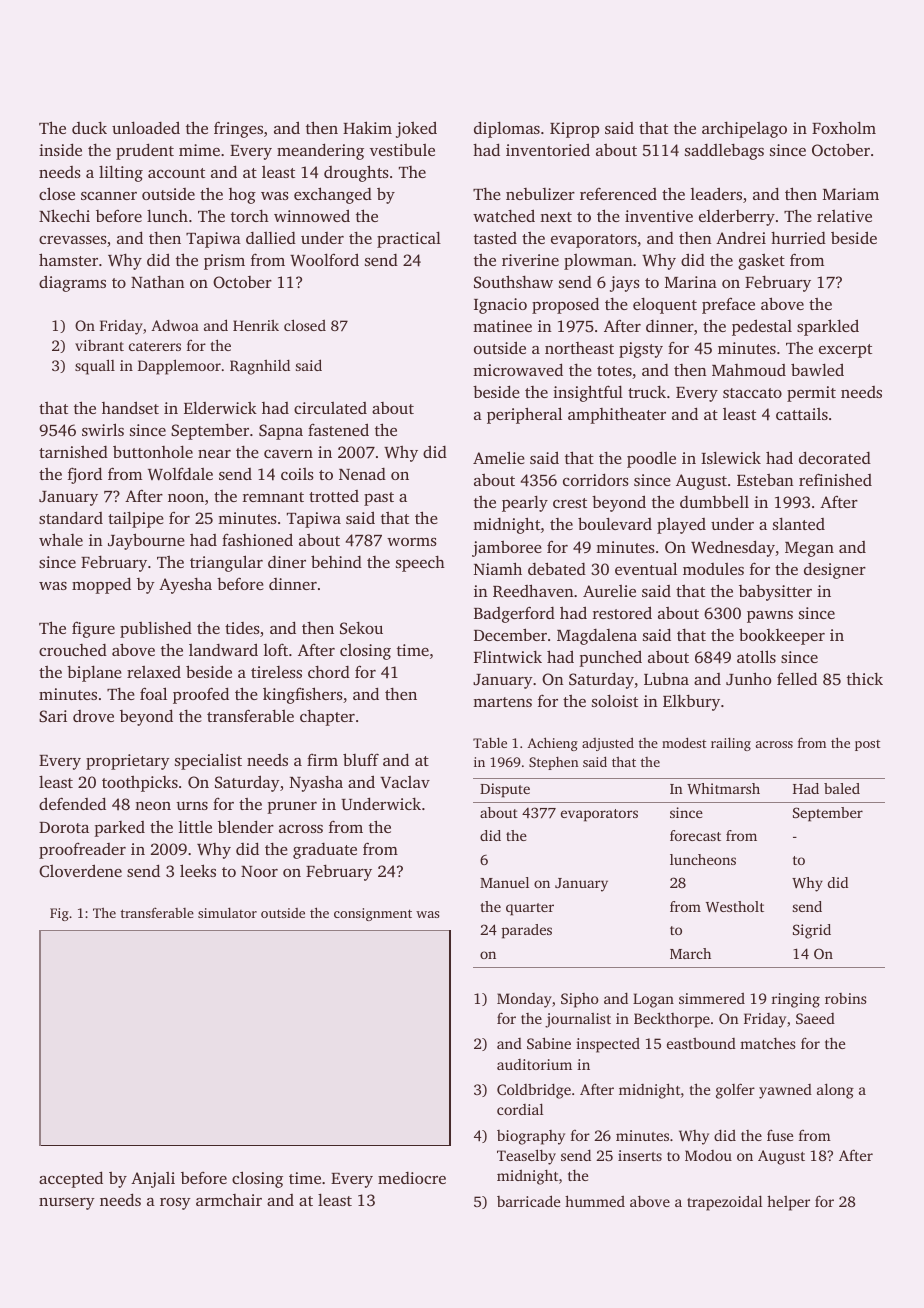 Image resolution: width=924 pixels, height=1308 pixels. What do you see at coordinates (505, 790) in the screenshot?
I see `Dispute` at bounding box center [505, 790].
